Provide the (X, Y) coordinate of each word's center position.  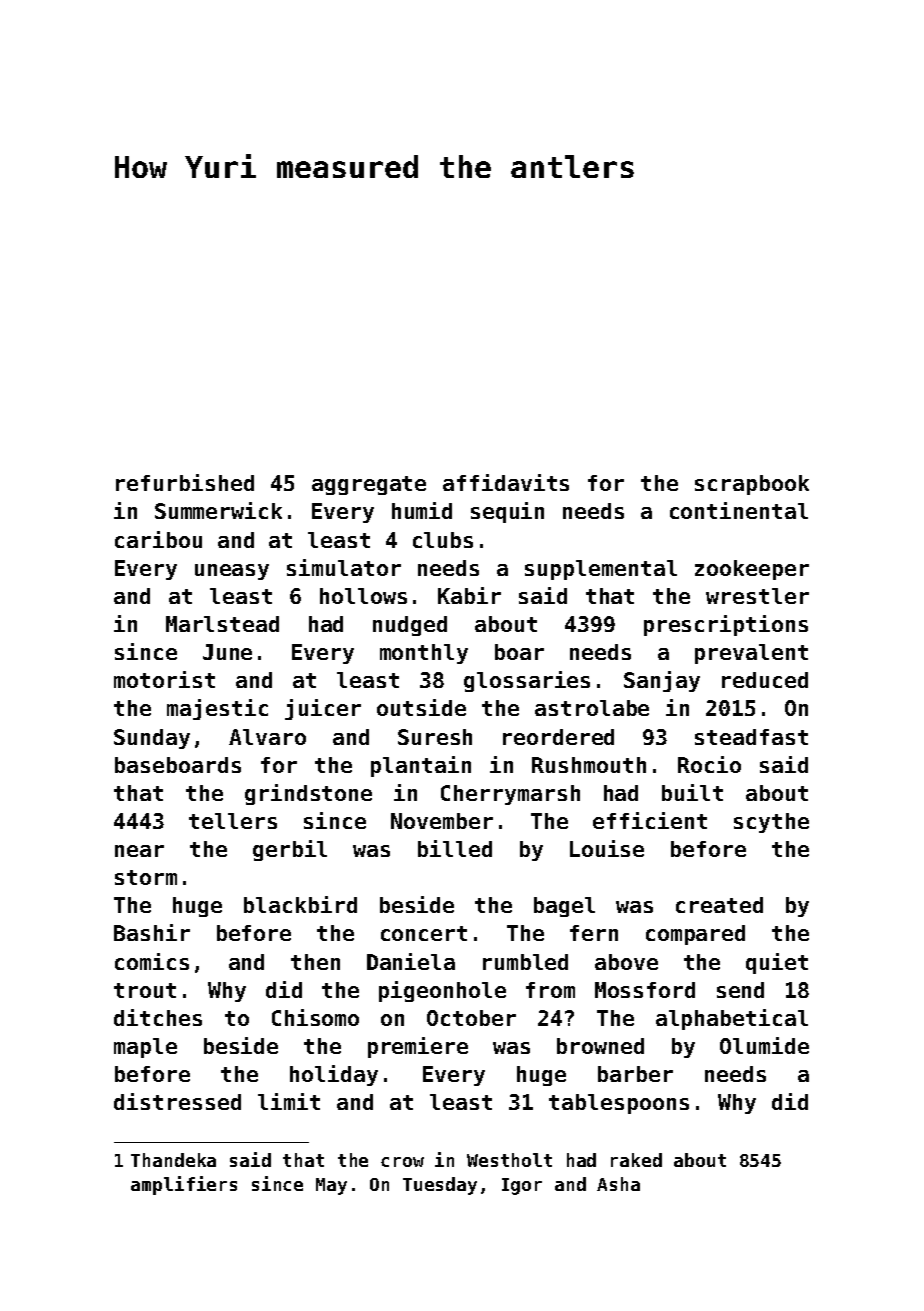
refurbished (185, 482)
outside (421, 707)
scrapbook (752, 485)
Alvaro (267, 737)
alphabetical (732, 1019)
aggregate (369, 485)
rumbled (525, 962)
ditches (158, 1017)
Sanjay (662, 681)
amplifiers (184, 1185)
